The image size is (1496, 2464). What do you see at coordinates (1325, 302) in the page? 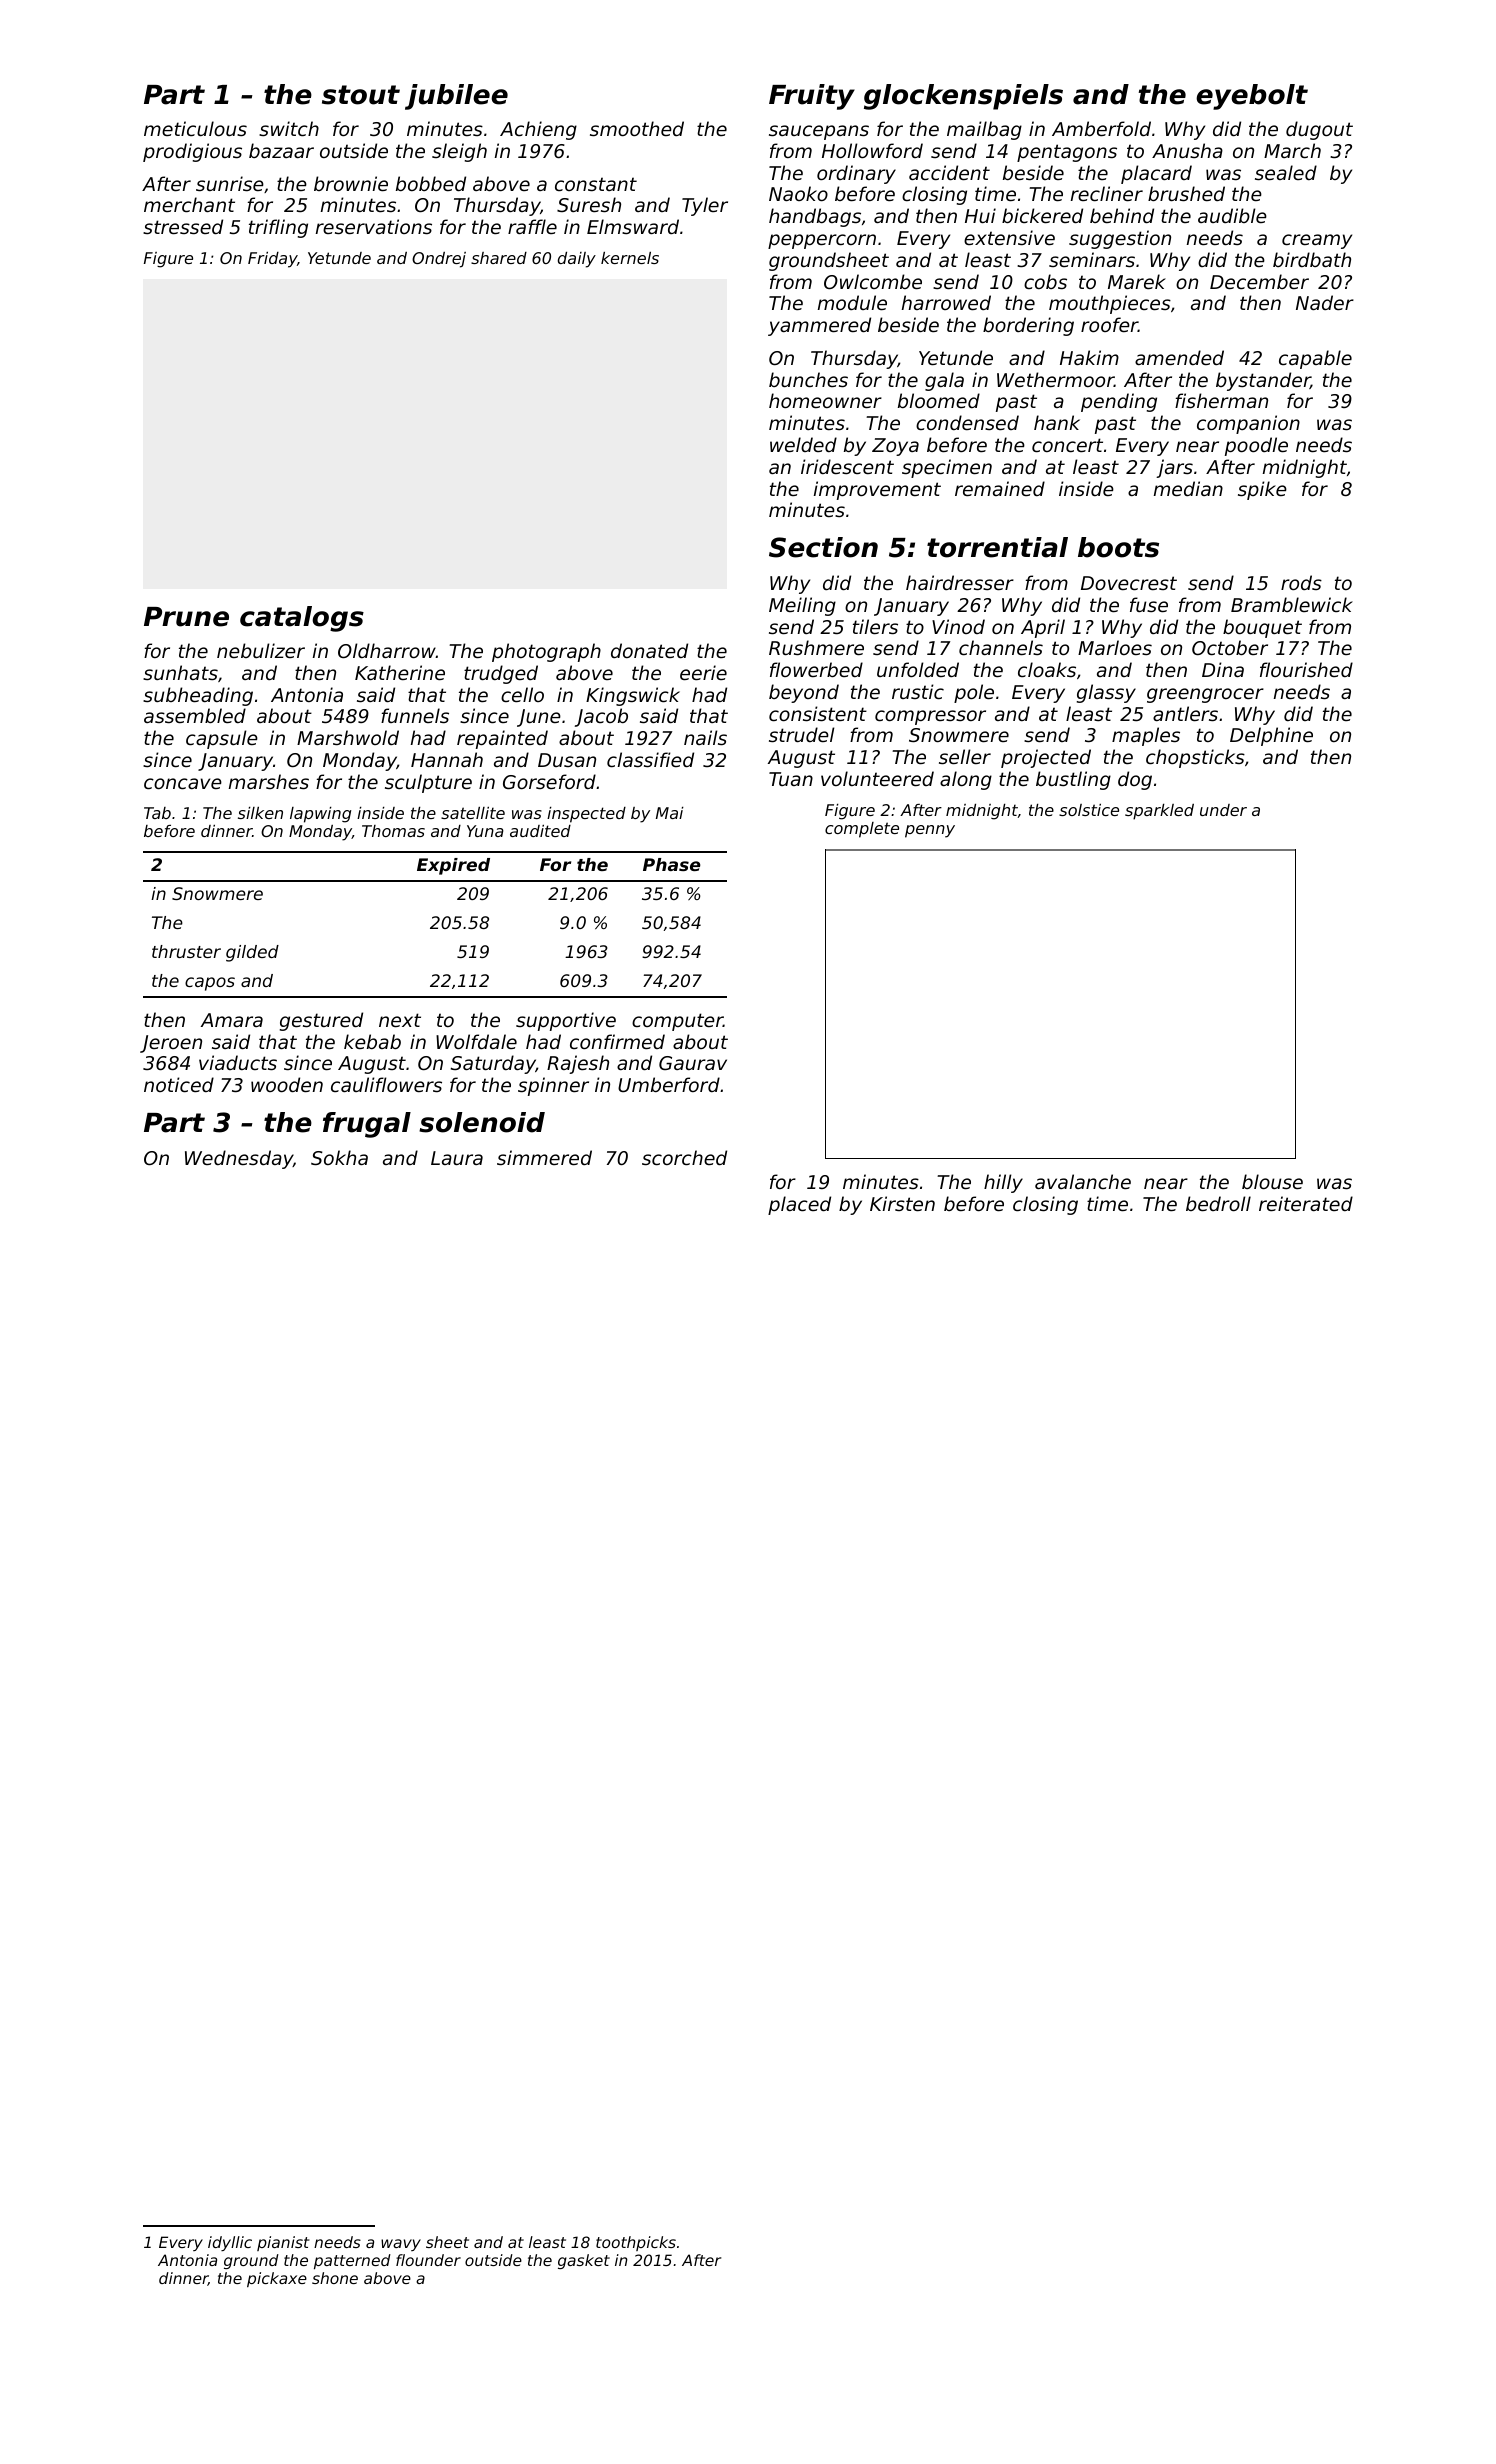
I see `Nader` at bounding box center [1325, 302].
